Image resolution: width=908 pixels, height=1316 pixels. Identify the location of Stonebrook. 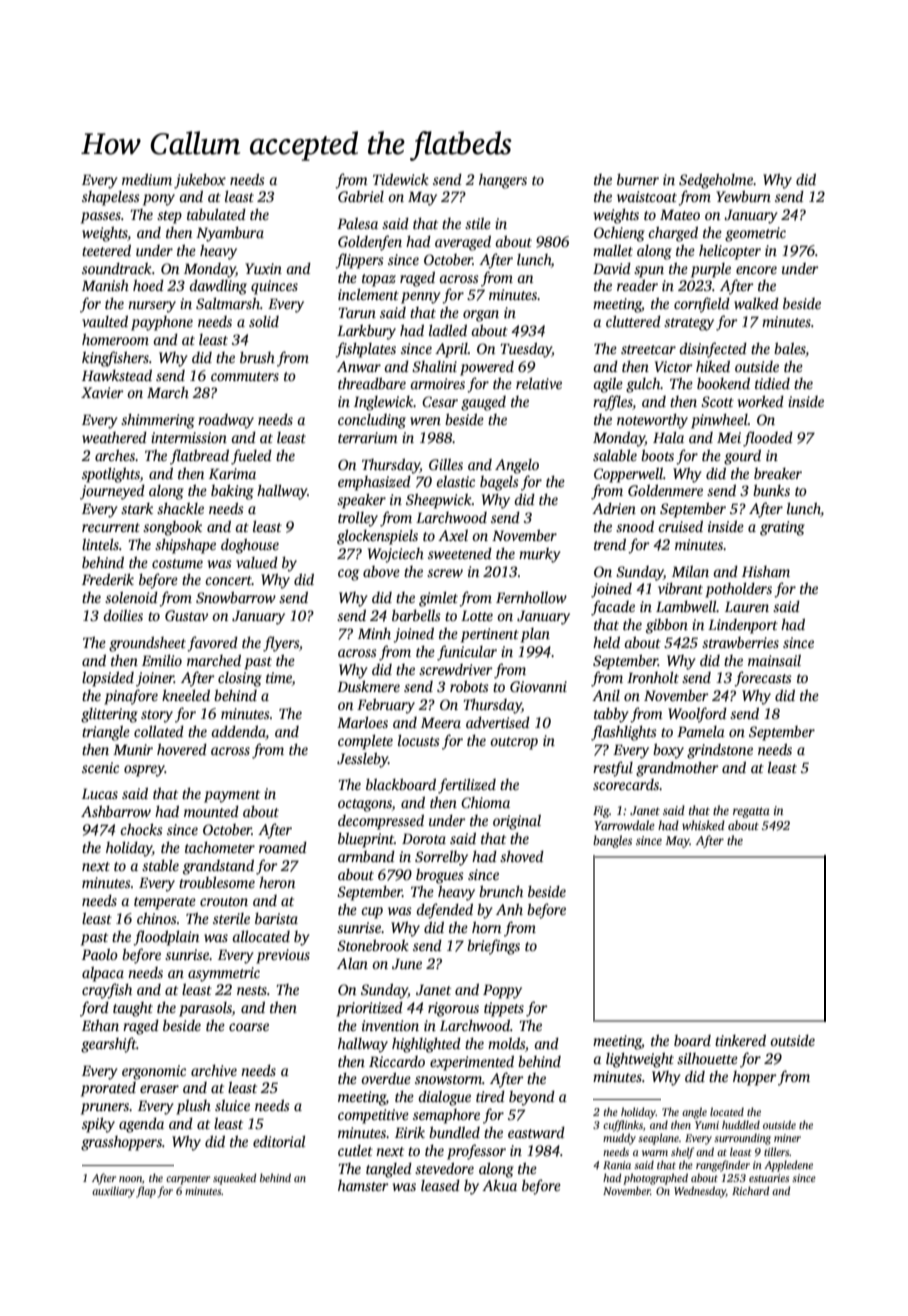
(373, 945).
